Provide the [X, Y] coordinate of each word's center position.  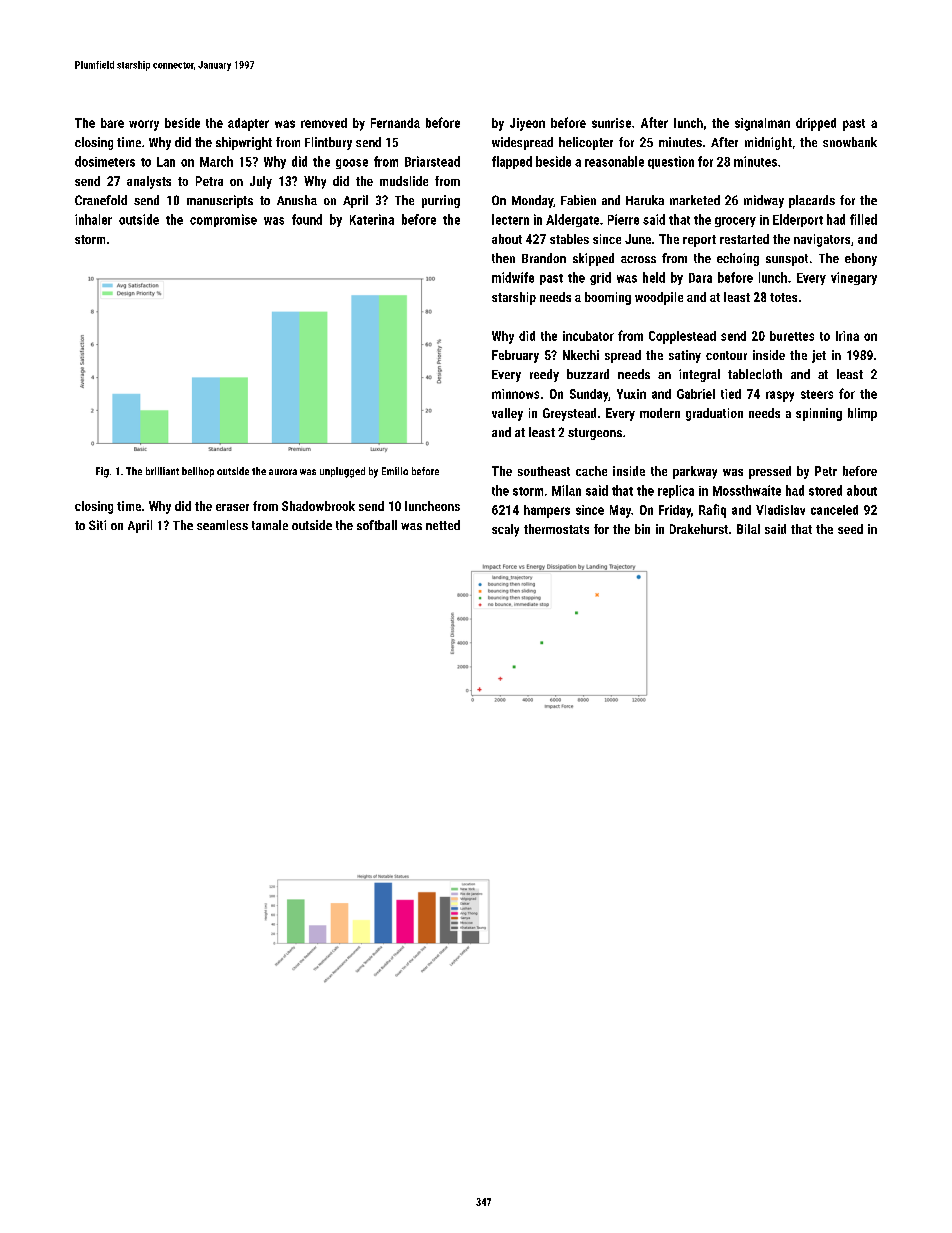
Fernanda [395, 123]
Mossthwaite [747, 490]
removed [324, 123]
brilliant [162, 471]
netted [443, 525]
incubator [588, 336]
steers [817, 394]
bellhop [198, 472]
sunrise [611, 123]
